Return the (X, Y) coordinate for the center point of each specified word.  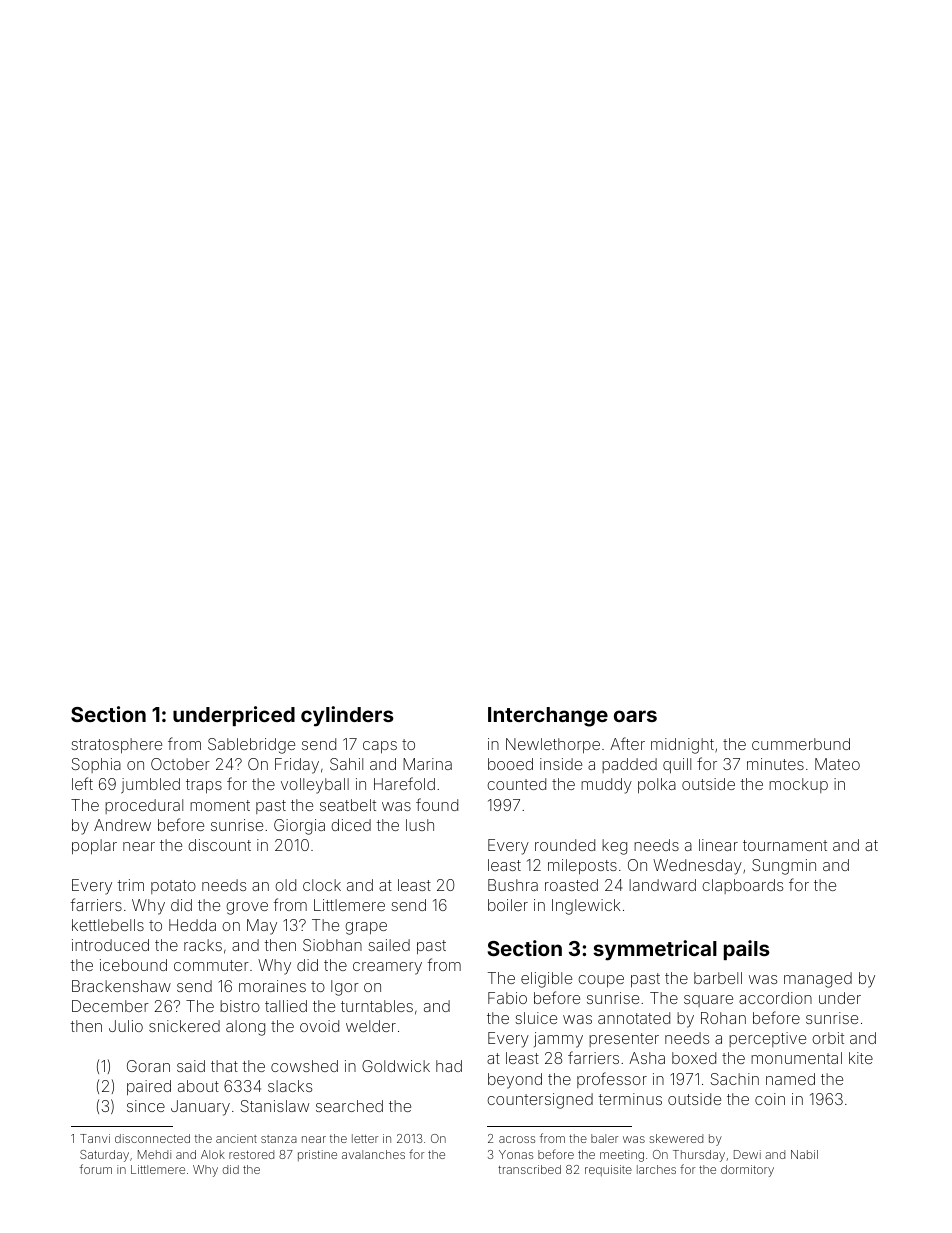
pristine (317, 1155)
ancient (236, 1138)
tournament (785, 845)
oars (635, 716)
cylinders (347, 716)
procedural (144, 806)
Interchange (548, 717)
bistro (240, 1006)
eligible (546, 980)
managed (818, 980)
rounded (565, 845)
